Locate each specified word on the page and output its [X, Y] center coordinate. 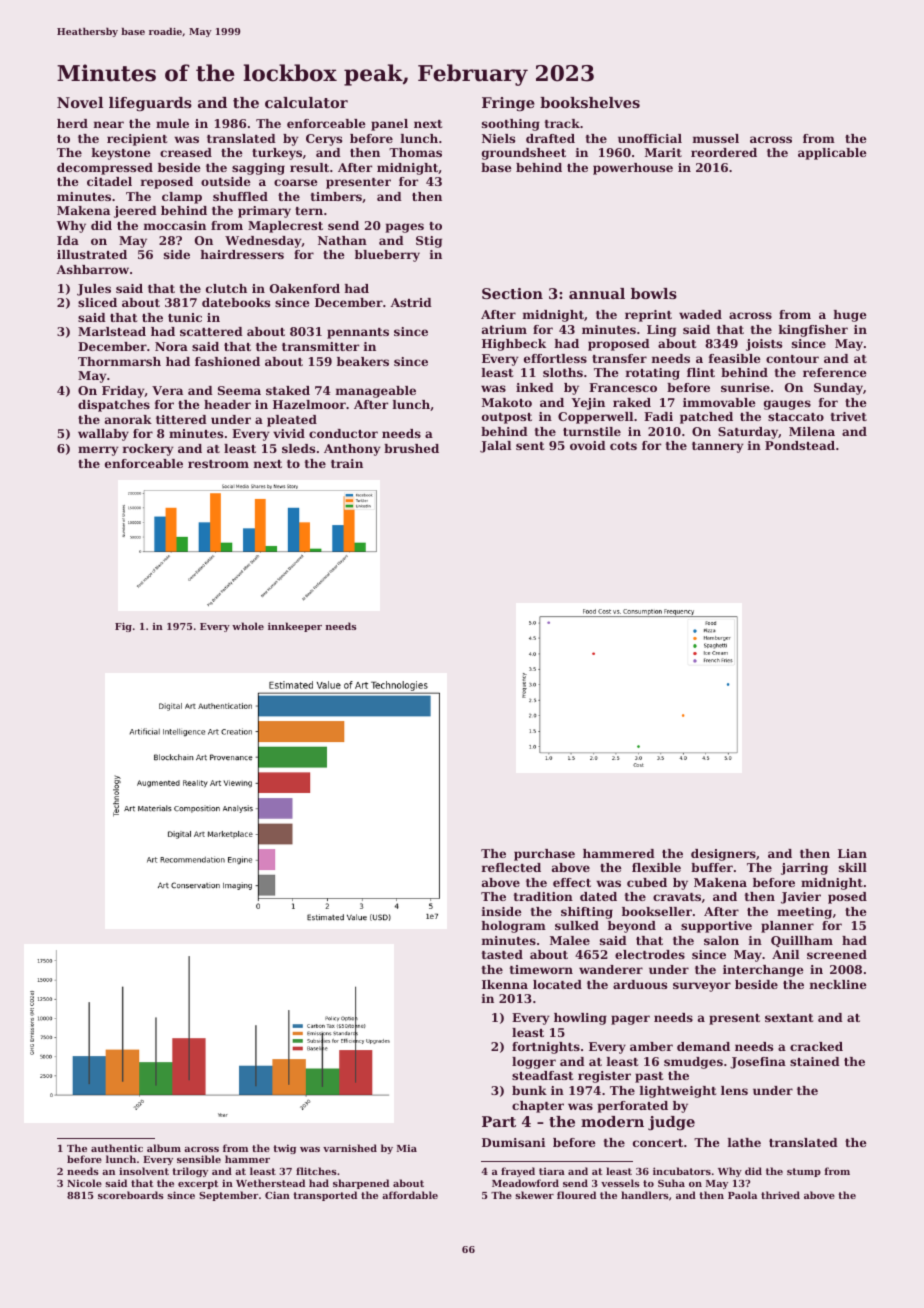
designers [723, 855]
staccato [796, 417]
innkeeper [295, 627]
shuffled [240, 196]
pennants [358, 333]
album [164, 1148]
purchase [544, 855]
